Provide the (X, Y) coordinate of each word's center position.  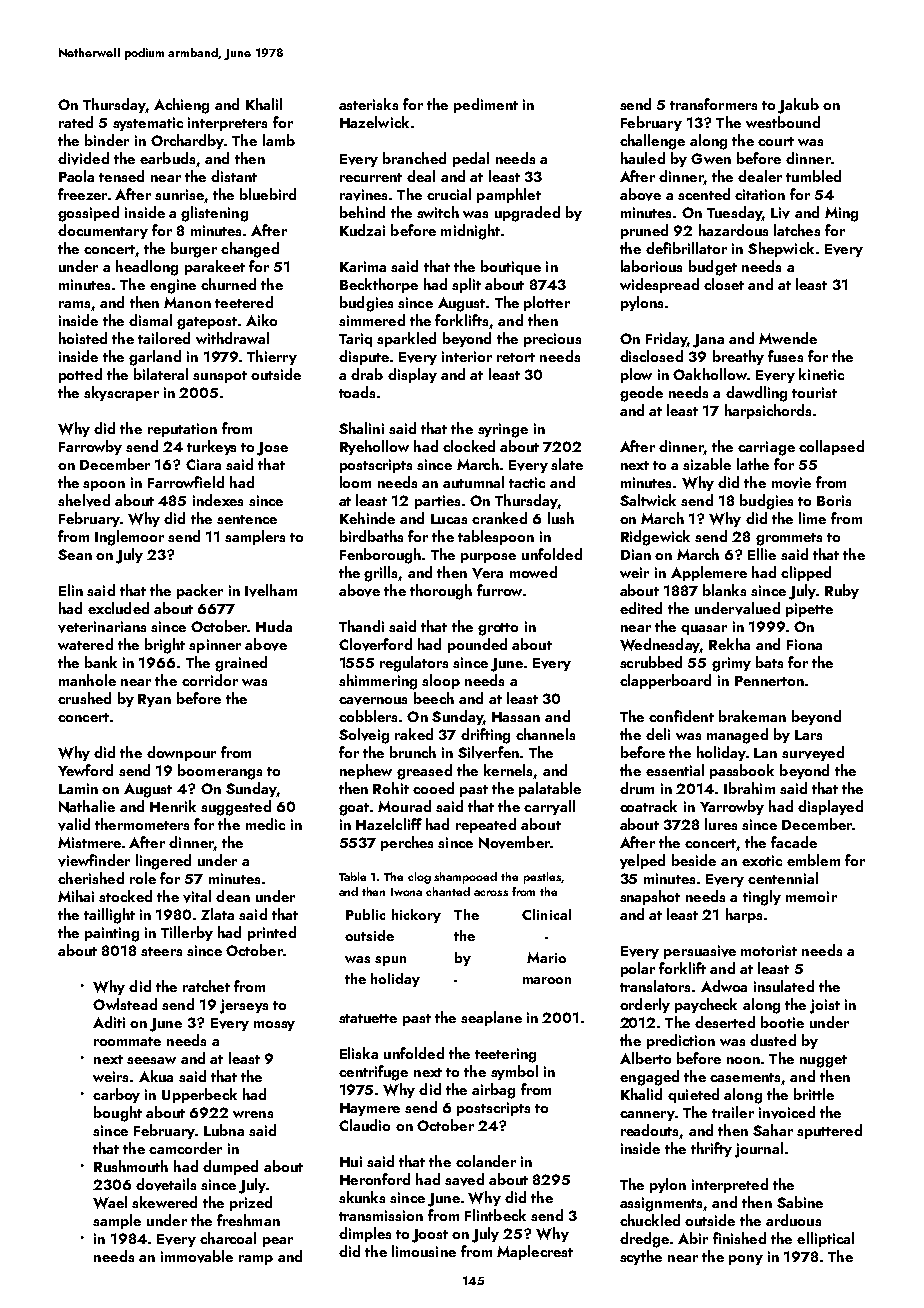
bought (118, 1114)
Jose (272, 449)
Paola (76, 176)
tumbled (813, 176)
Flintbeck (495, 1215)
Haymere (370, 1109)
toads (357, 392)
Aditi (109, 1022)
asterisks (368, 104)
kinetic (821, 374)
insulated (784, 986)
